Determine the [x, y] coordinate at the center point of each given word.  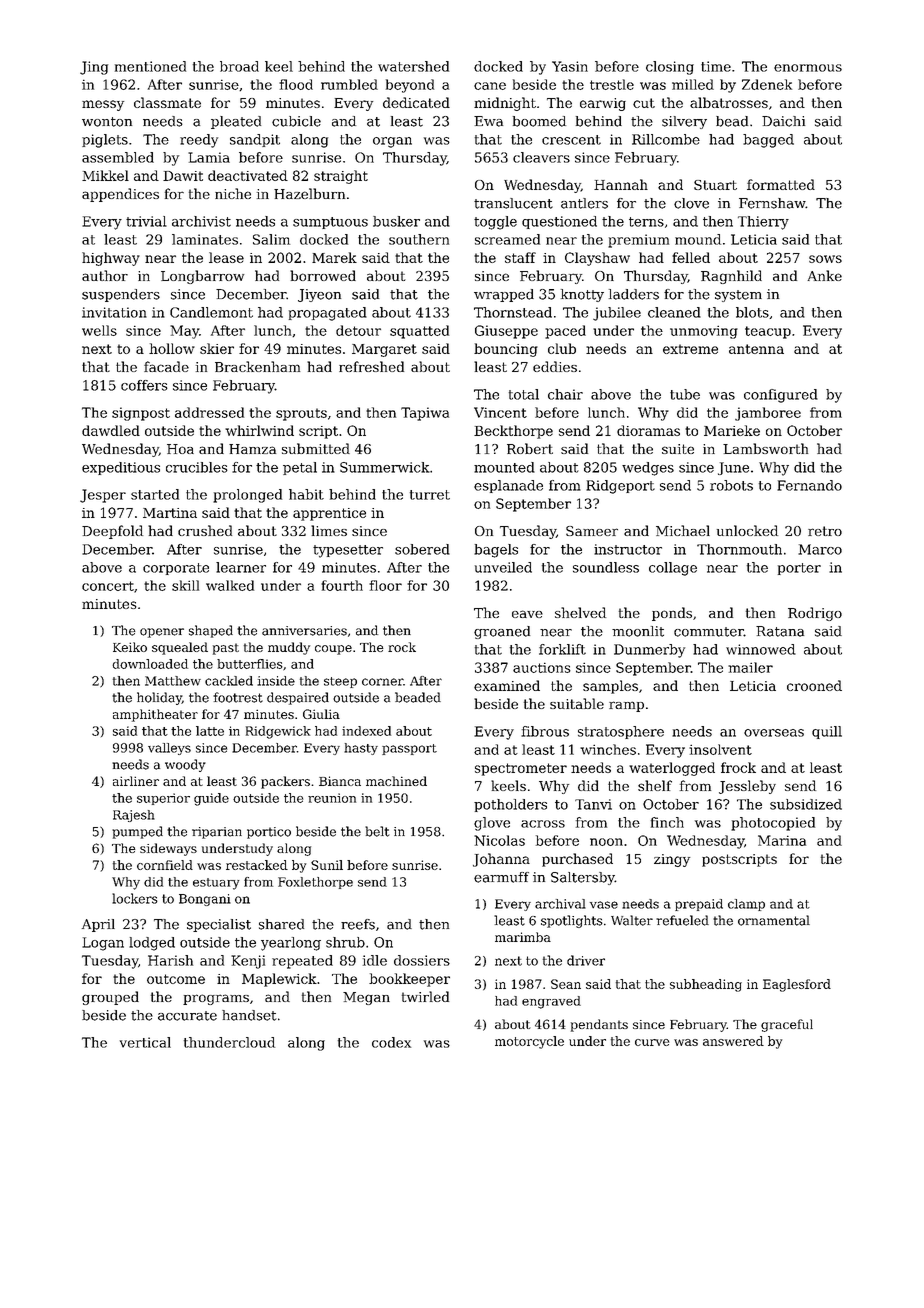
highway [111, 259]
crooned [814, 685]
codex [391, 1042]
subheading [706, 985]
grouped [110, 998]
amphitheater [155, 715]
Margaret [384, 350]
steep [340, 682]
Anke [824, 275]
